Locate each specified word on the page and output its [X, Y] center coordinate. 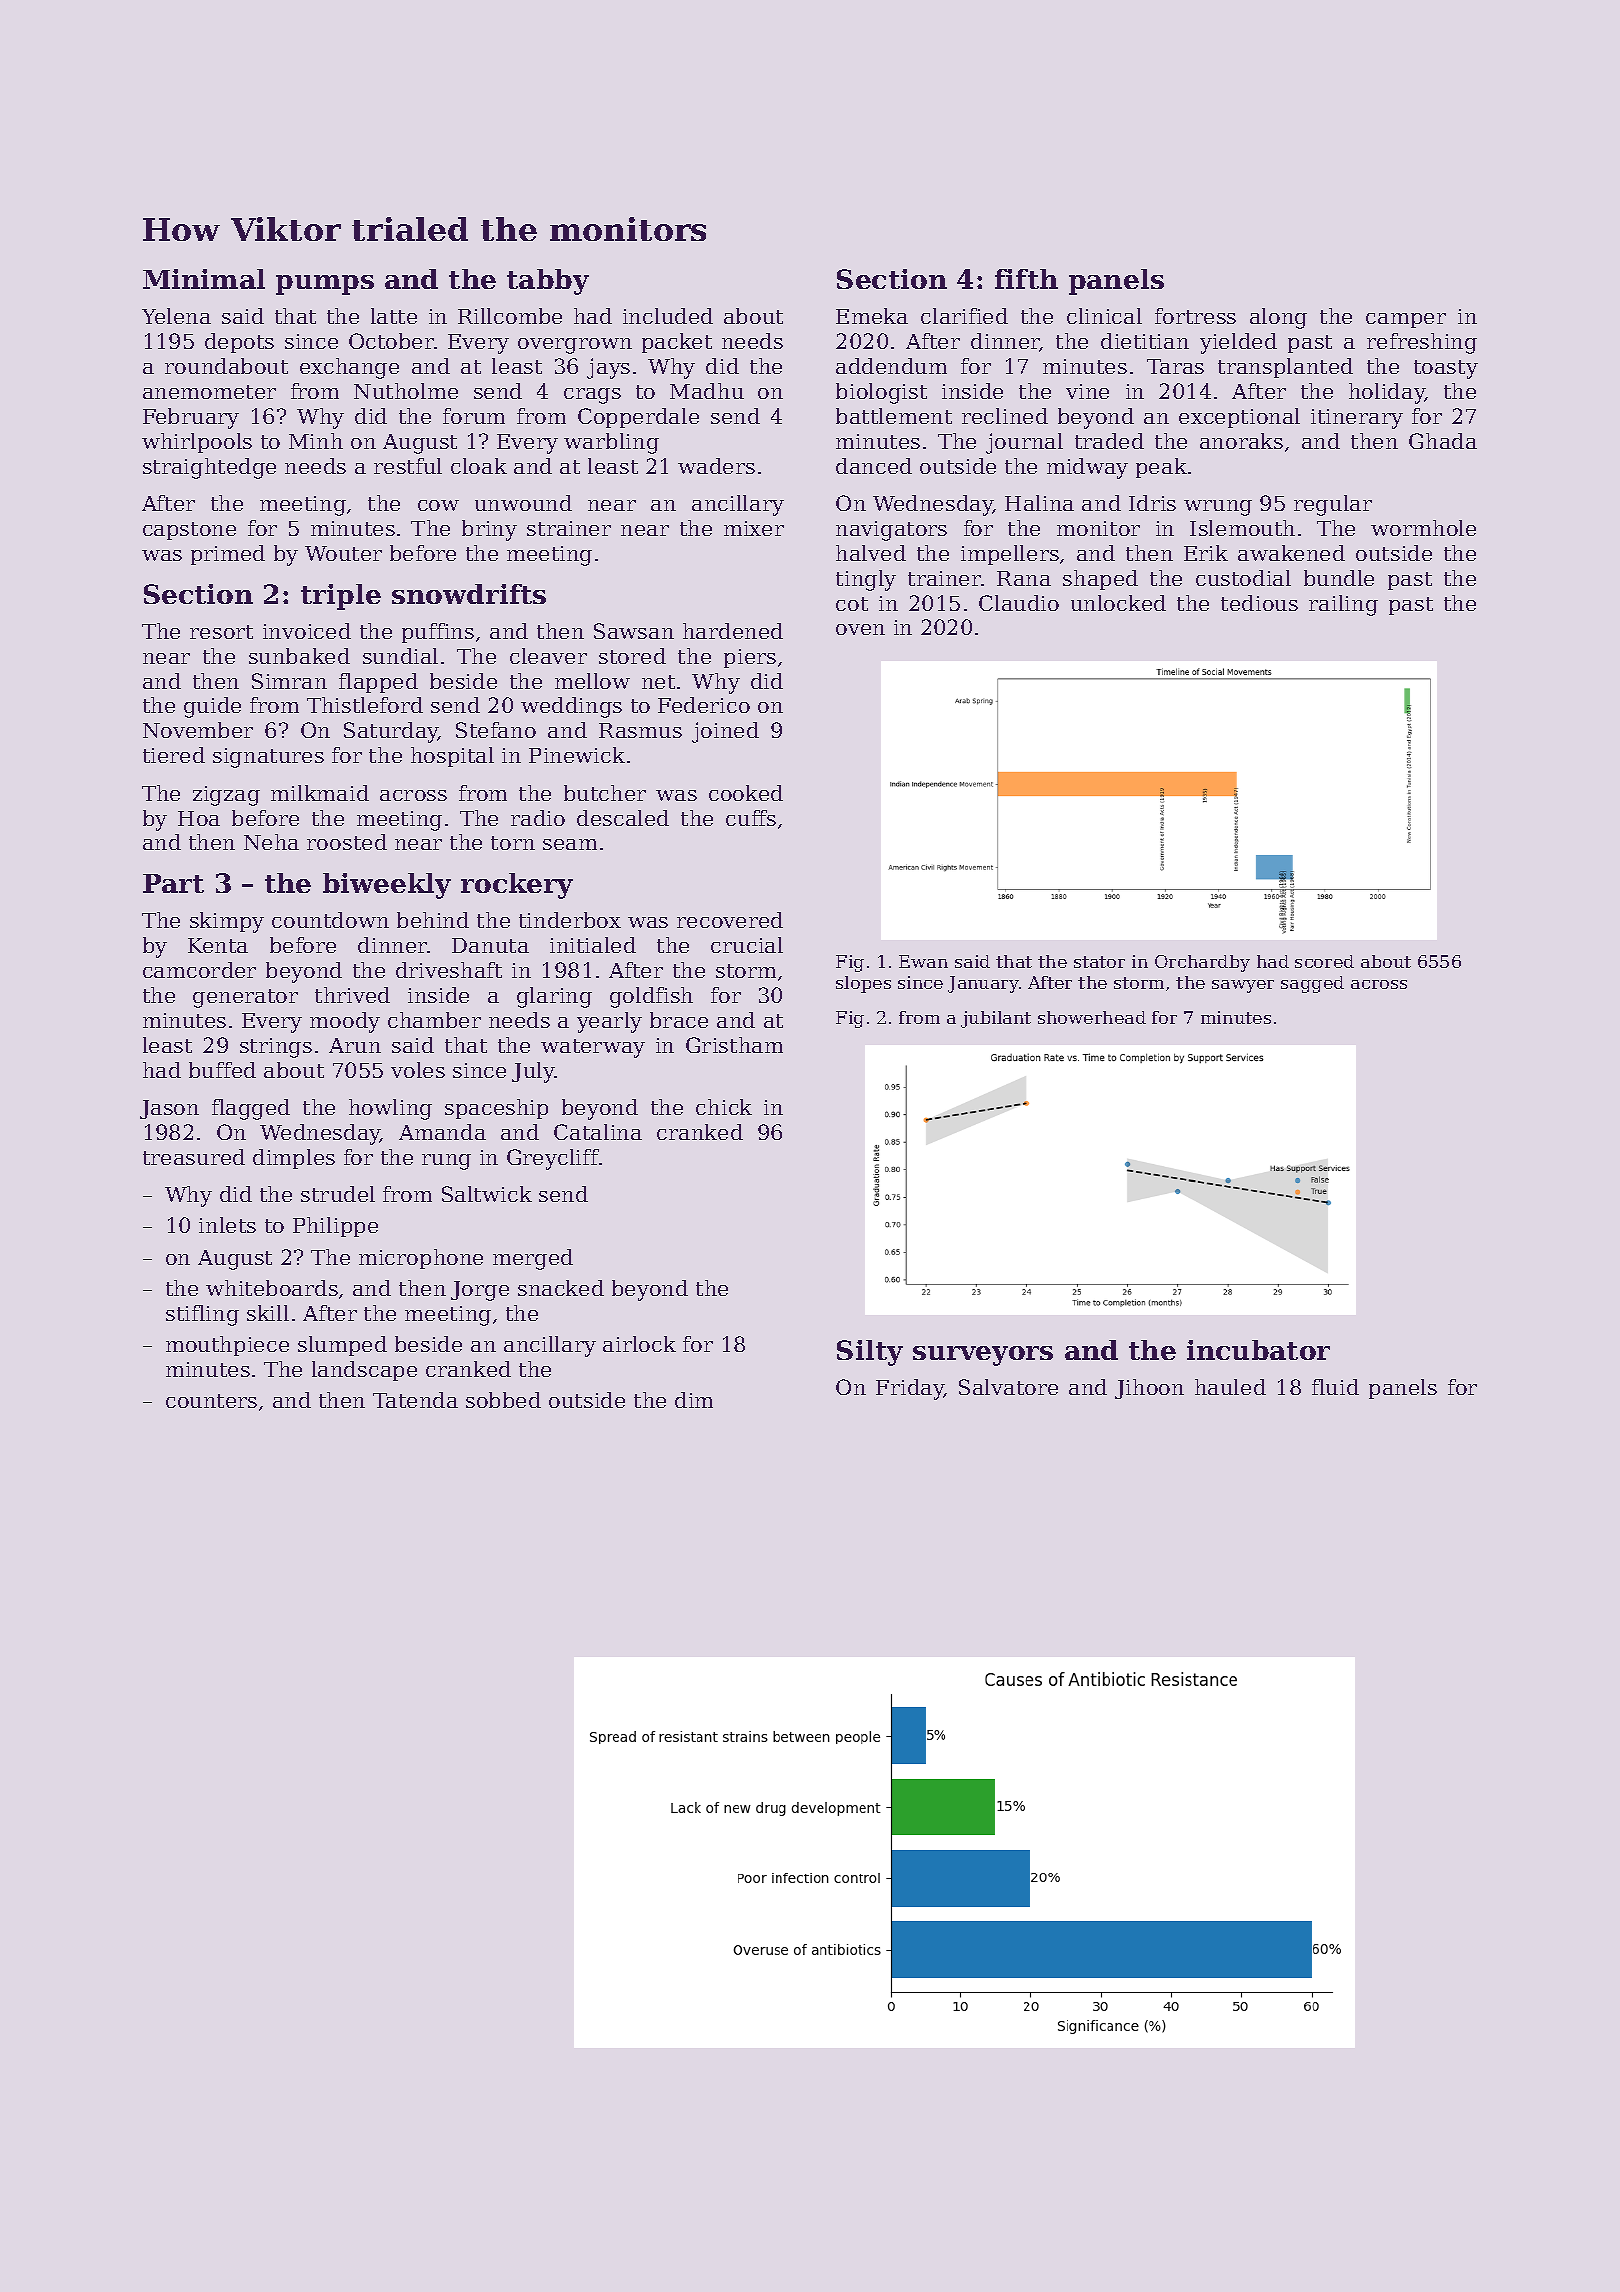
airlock [639, 1344]
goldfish [651, 997]
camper [1406, 320]
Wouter [343, 553]
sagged [1312, 984]
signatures [268, 758]
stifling [202, 1315]
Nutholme [406, 391]
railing [1343, 605]
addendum [891, 366]
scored [1324, 961]
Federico [704, 705]
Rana [1024, 578]
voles [418, 1070]
